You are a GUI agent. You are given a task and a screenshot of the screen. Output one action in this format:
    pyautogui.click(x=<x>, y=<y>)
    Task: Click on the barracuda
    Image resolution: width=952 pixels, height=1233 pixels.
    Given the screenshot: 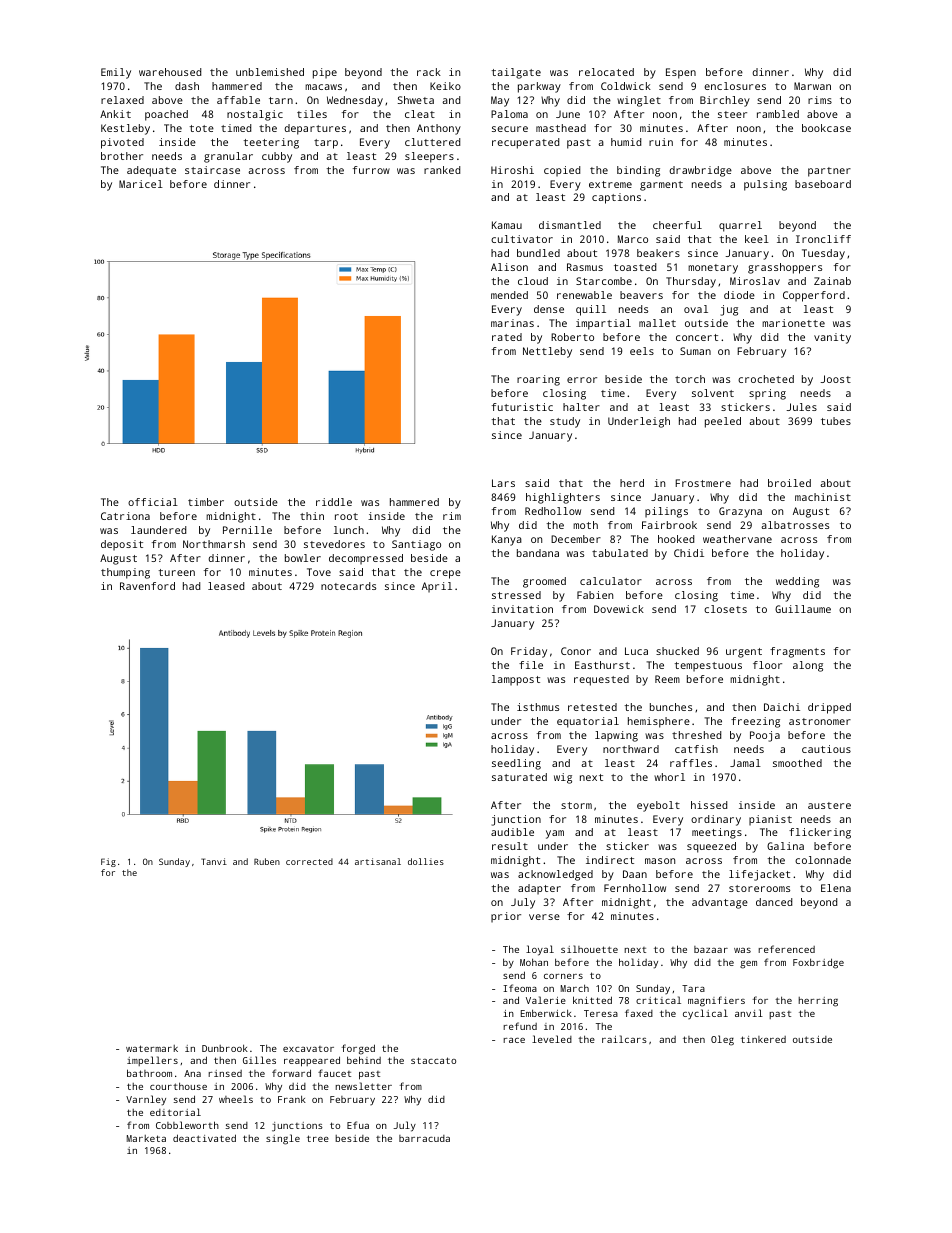 What is the action you would take?
    pyautogui.click(x=424, y=1138)
